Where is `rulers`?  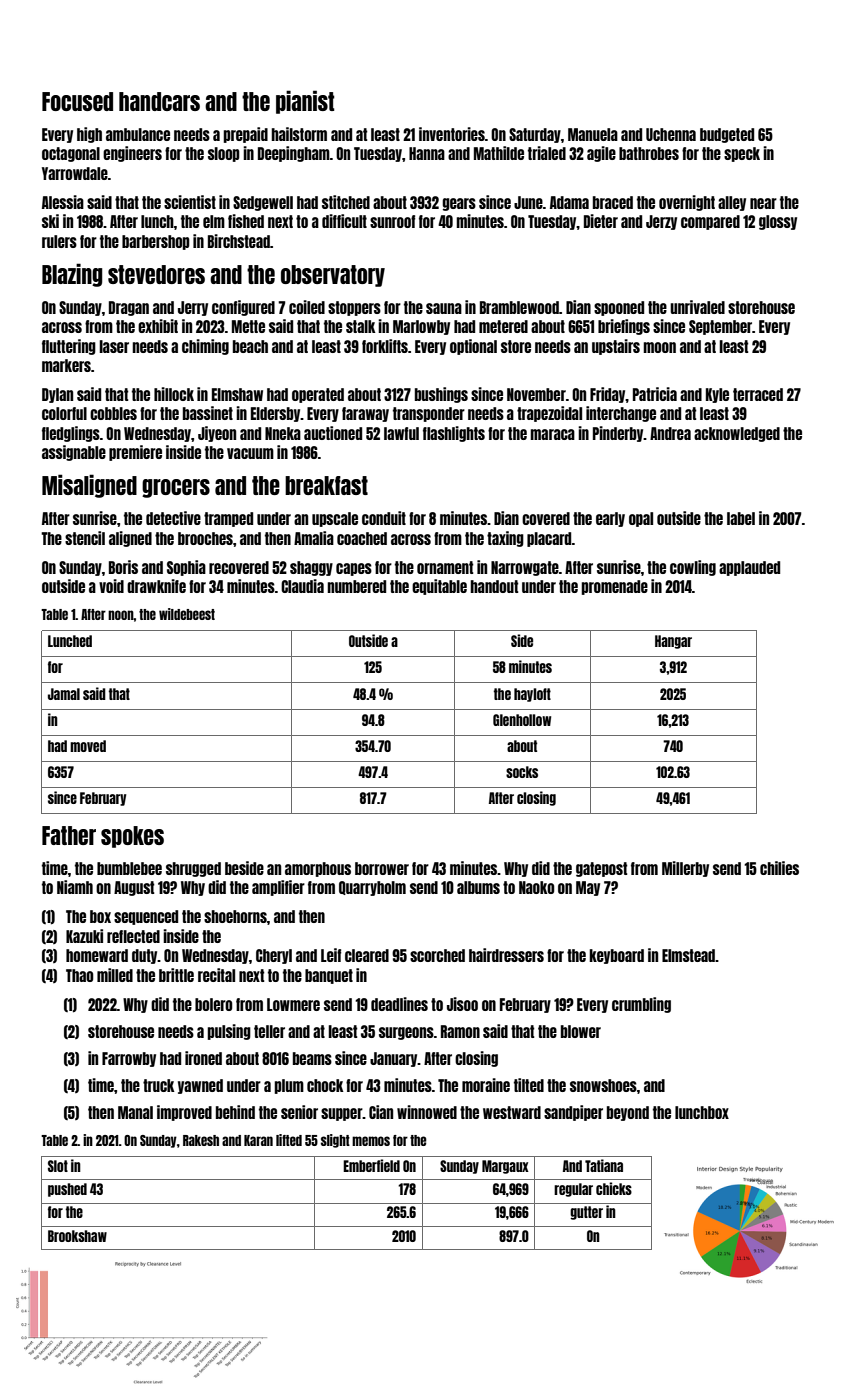
rulers is located at coordinates (59, 241).
